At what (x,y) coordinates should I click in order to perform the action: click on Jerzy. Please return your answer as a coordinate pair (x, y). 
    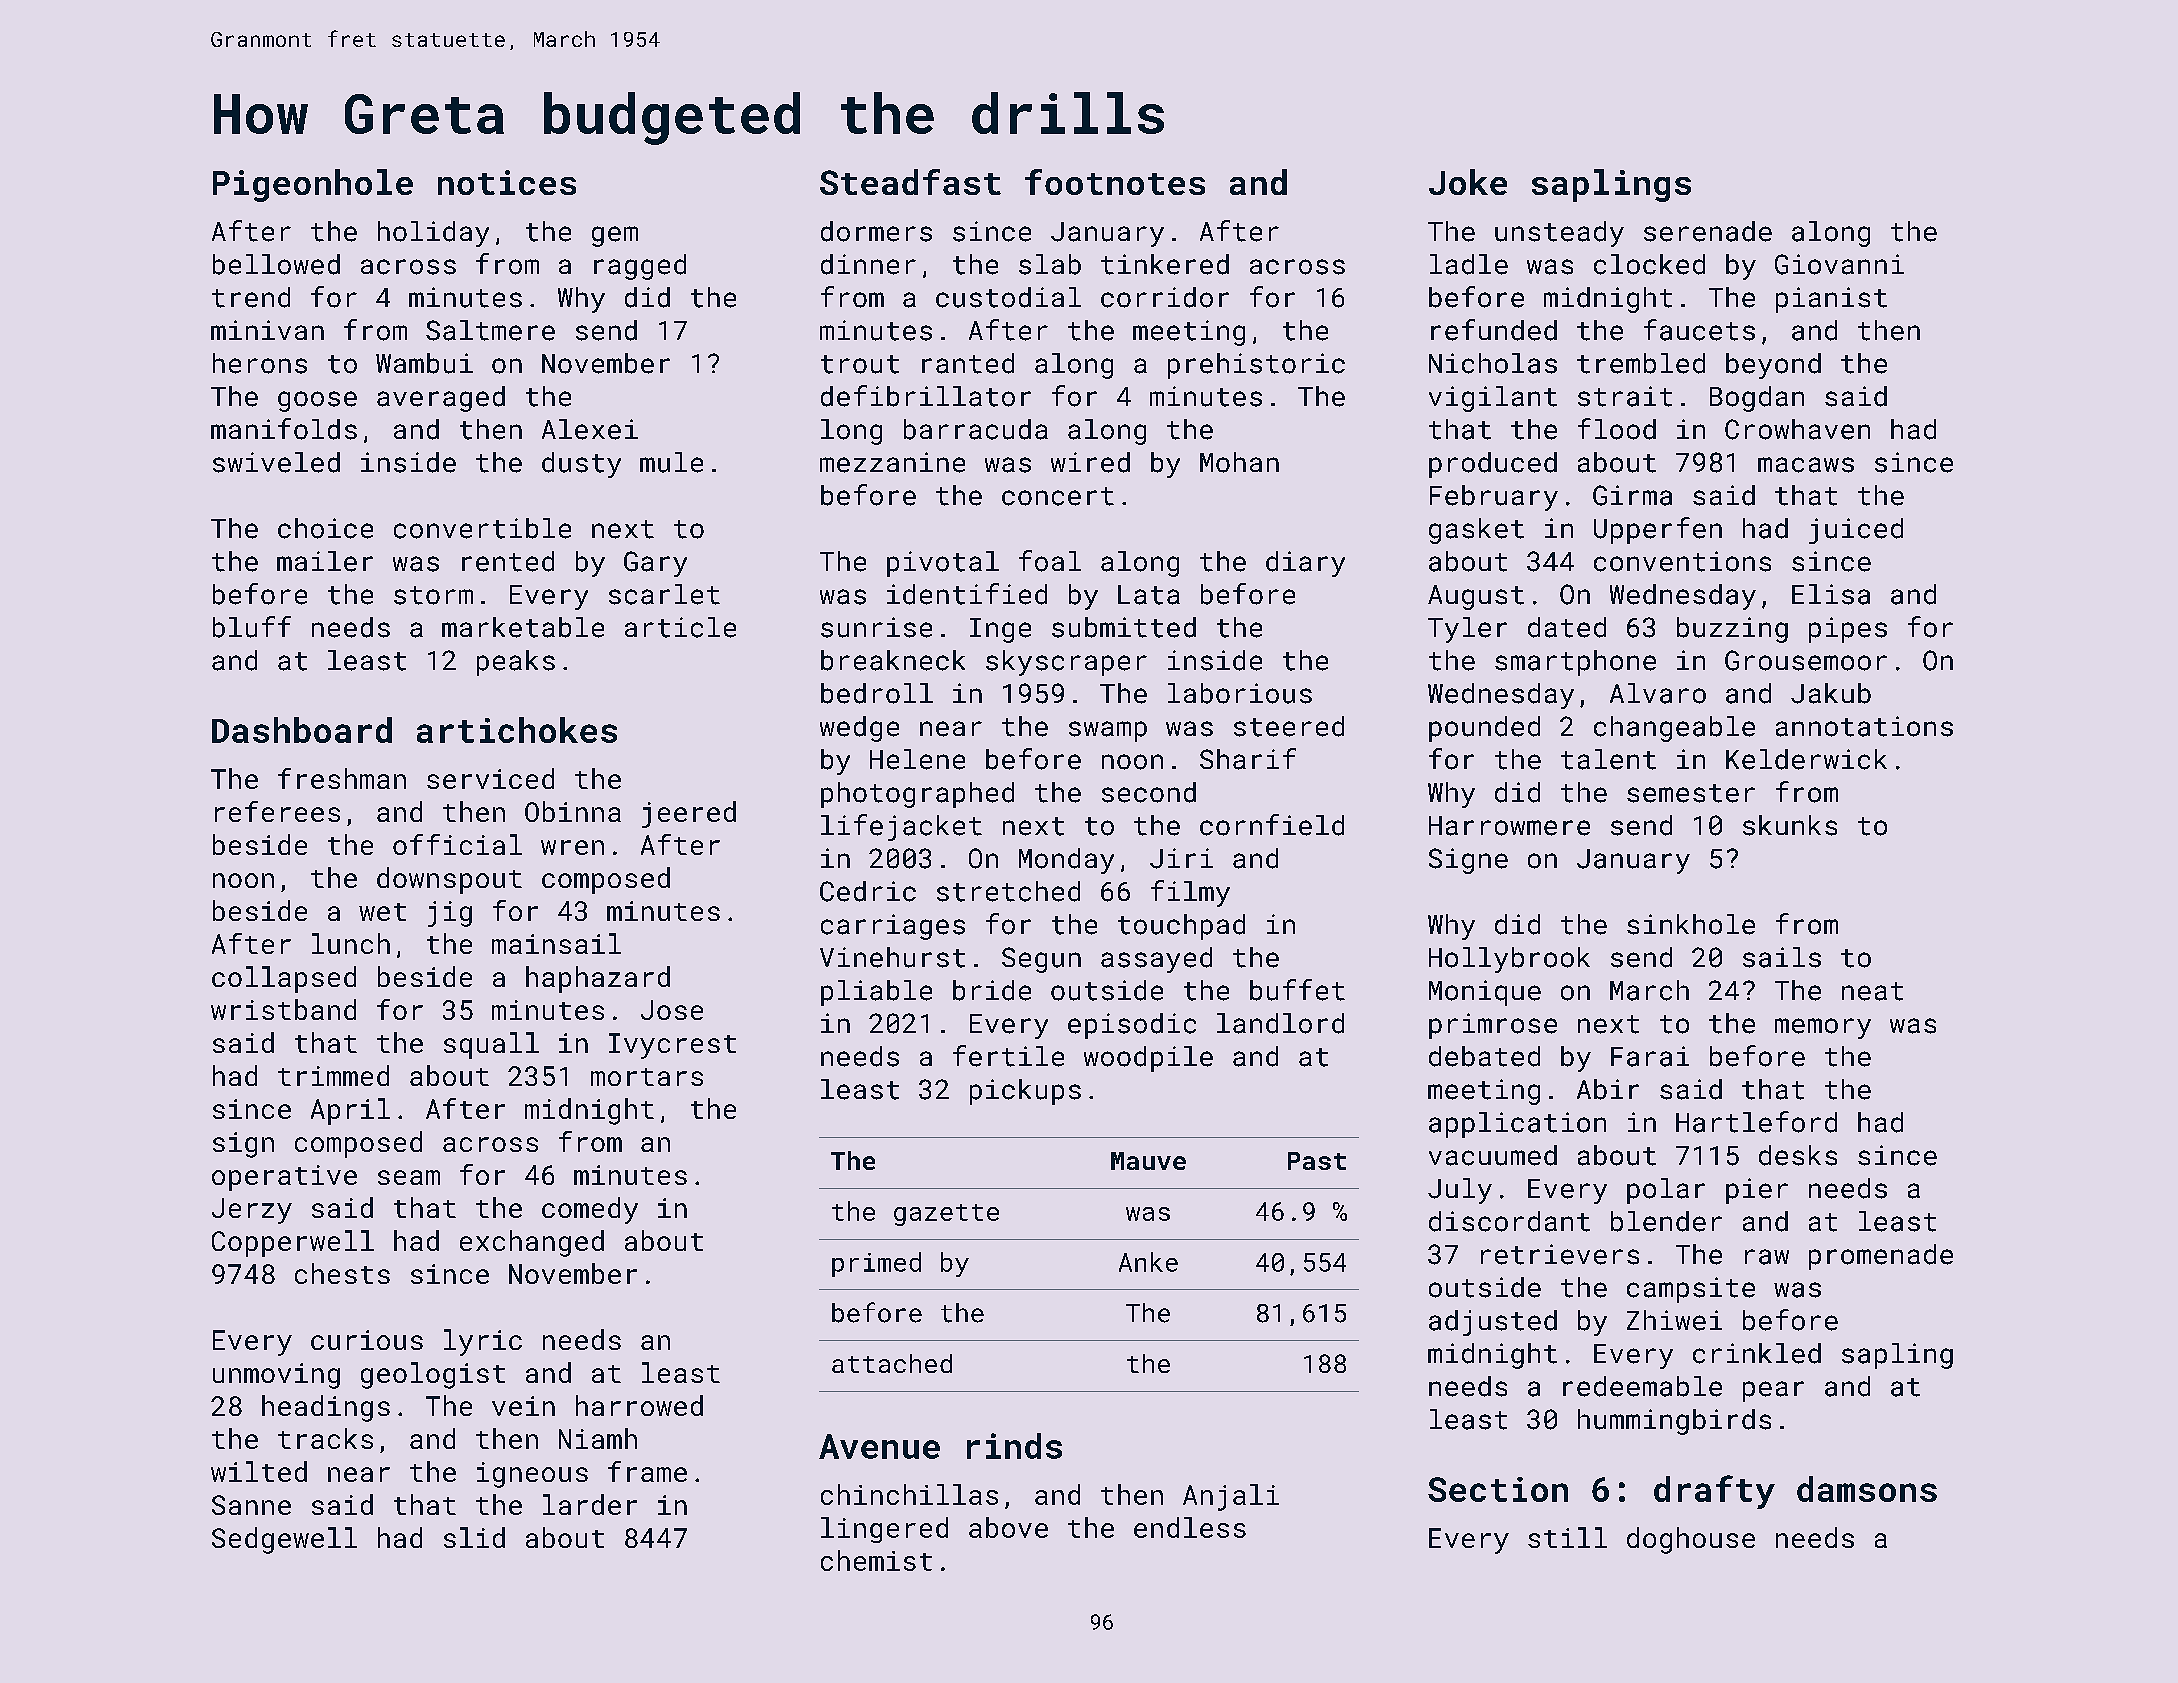
    Looking at the image, I should click on (252, 1211).
